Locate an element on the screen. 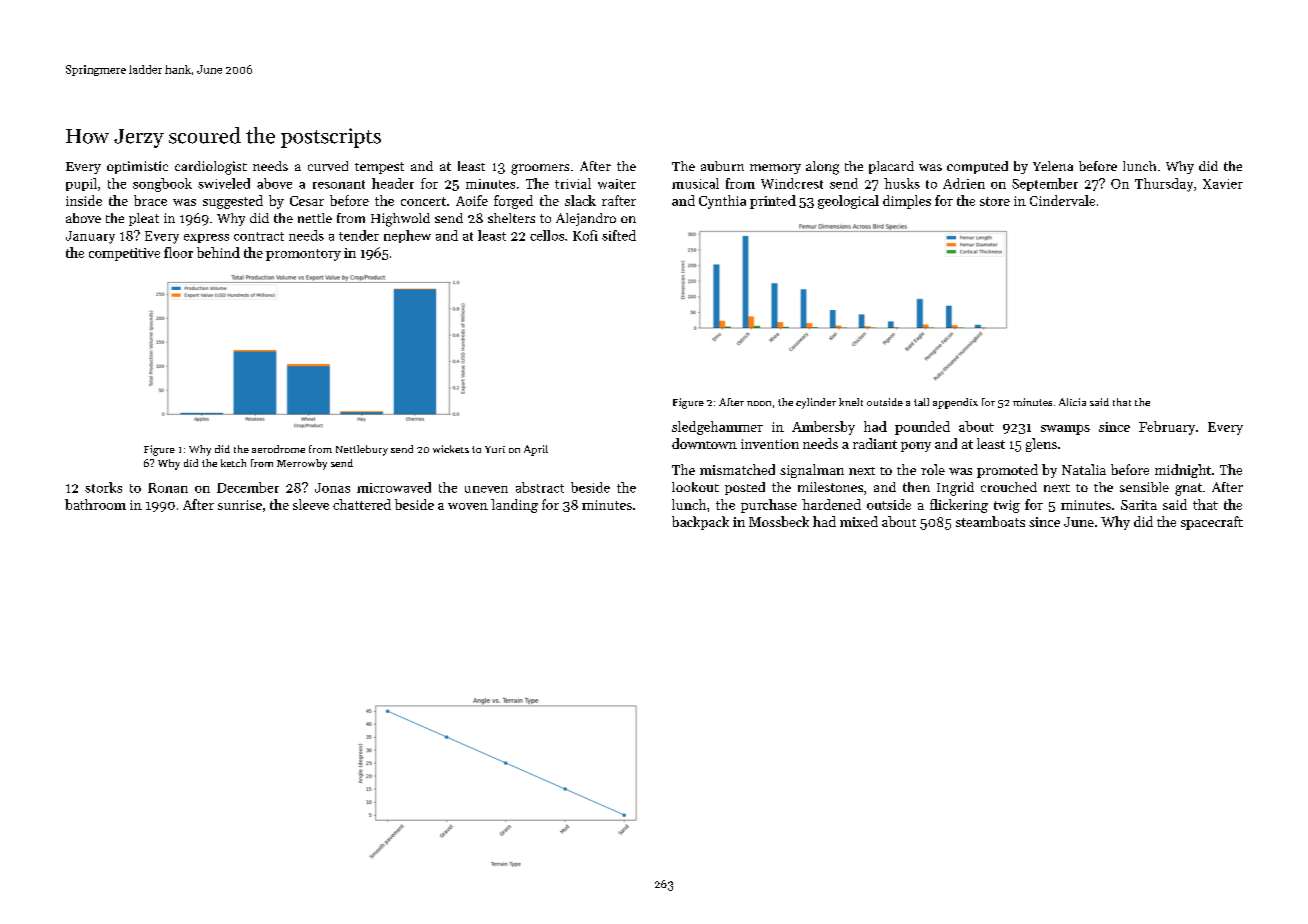 This screenshot has width=1308, height=924. aerodrome is located at coordinates (278, 449).
